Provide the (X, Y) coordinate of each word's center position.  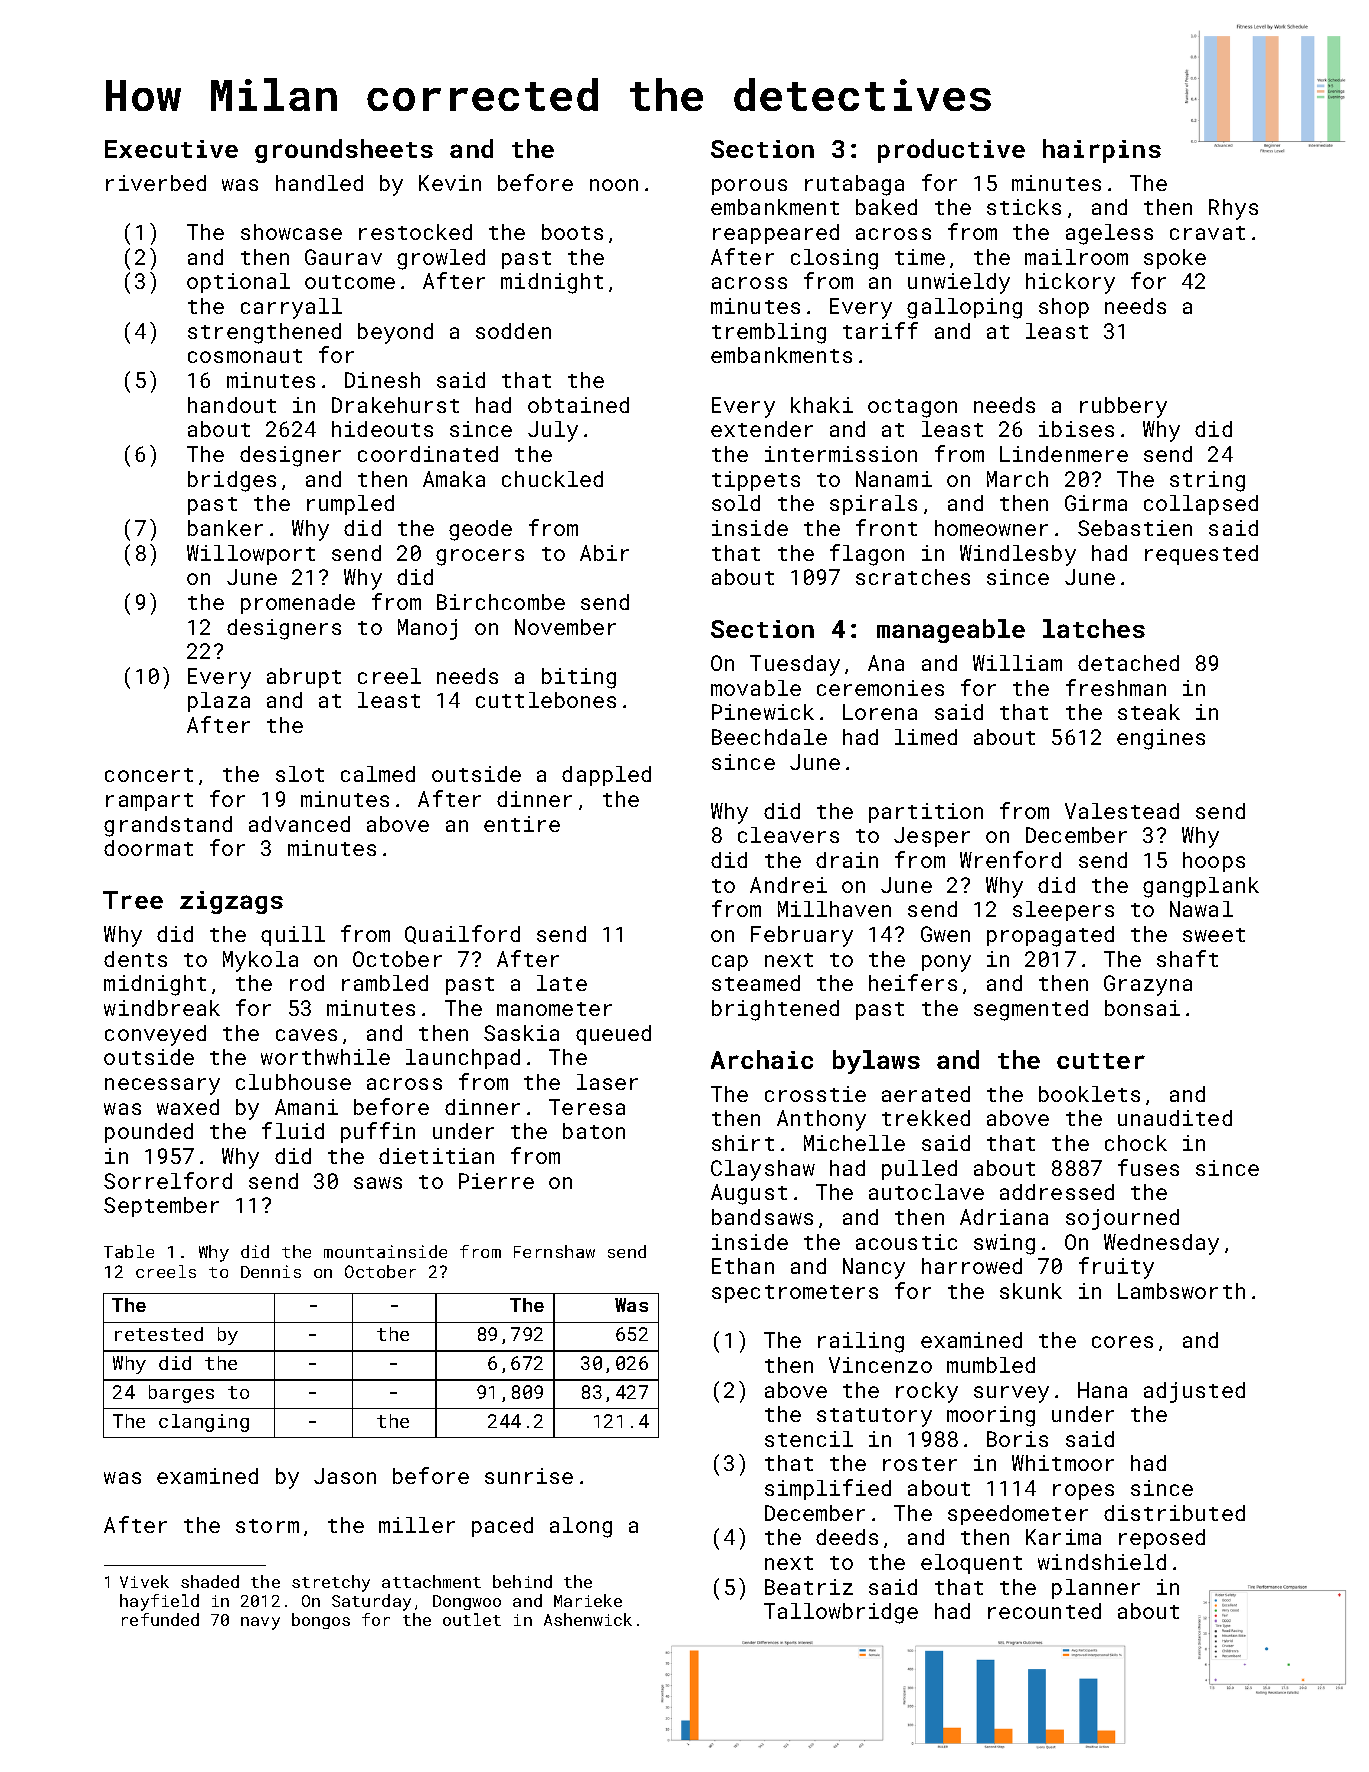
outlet (472, 1619)
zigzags (231, 902)
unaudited (1175, 1118)
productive (951, 151)
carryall (291, 308)
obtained (578, 405)
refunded (160, 1619)
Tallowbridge (841, 1613)
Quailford (462, 934)
